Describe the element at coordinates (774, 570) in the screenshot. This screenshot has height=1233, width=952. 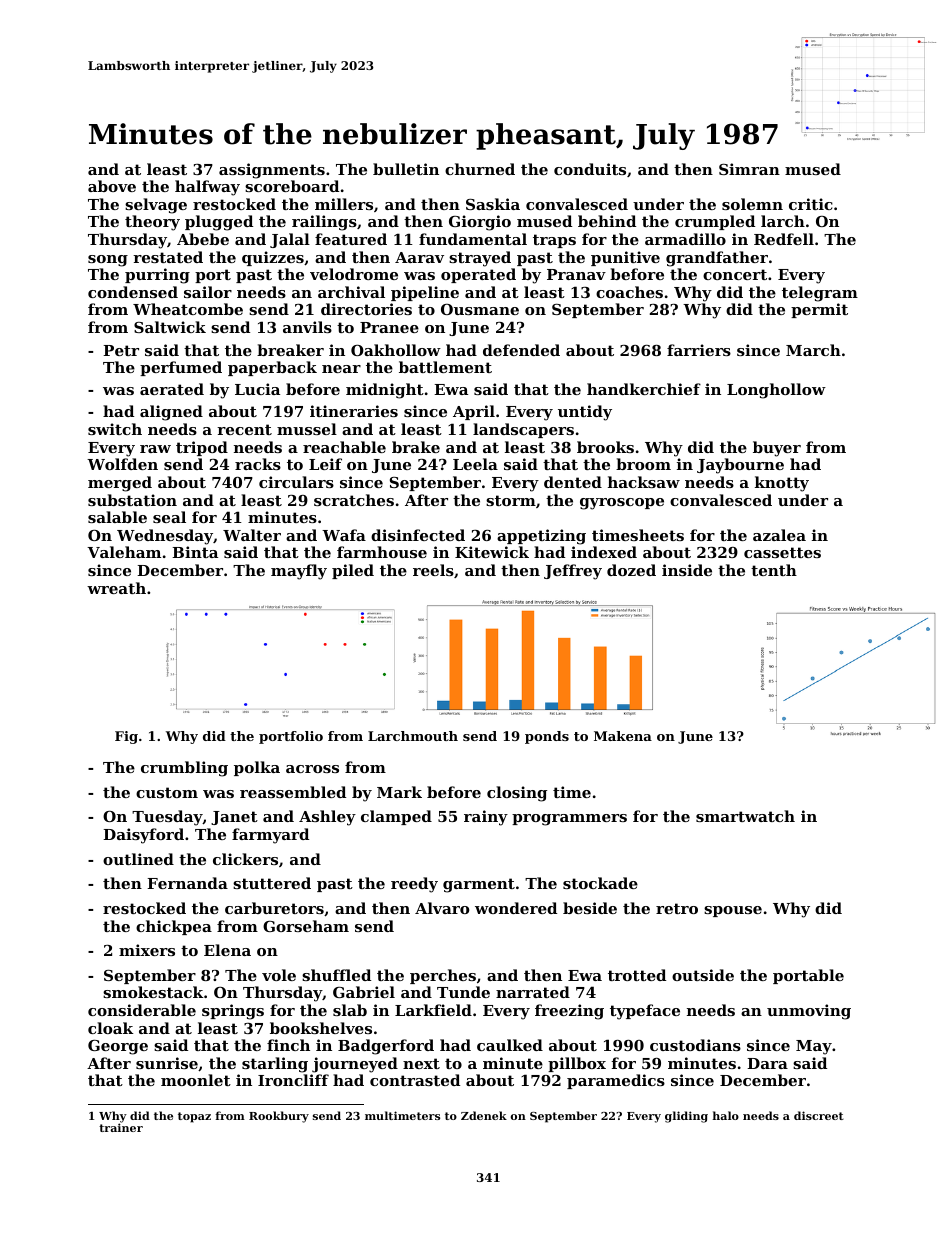
I see `tenth` at that location.
